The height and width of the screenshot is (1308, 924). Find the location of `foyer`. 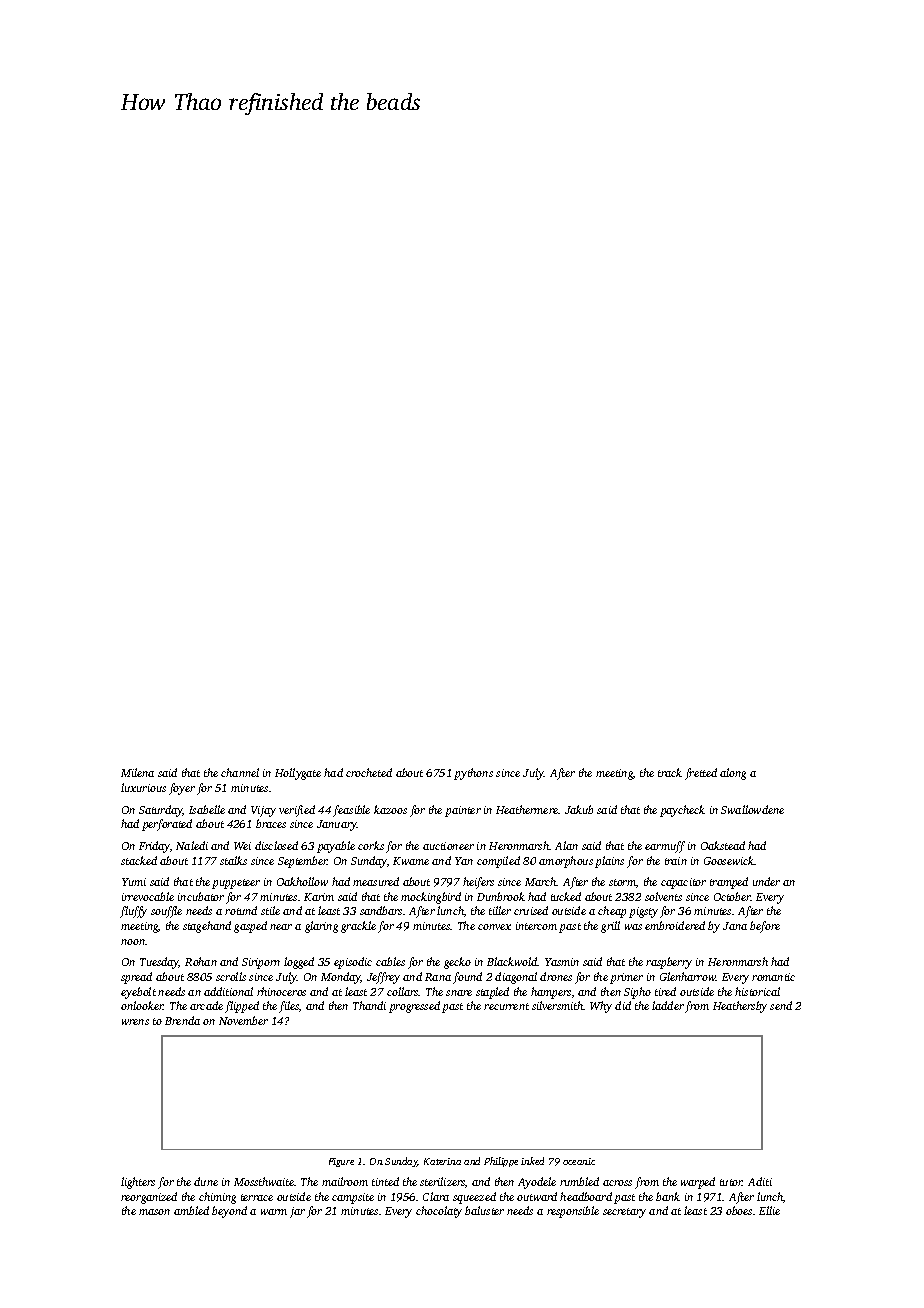

foyer is located at coordinates (182, 789).
